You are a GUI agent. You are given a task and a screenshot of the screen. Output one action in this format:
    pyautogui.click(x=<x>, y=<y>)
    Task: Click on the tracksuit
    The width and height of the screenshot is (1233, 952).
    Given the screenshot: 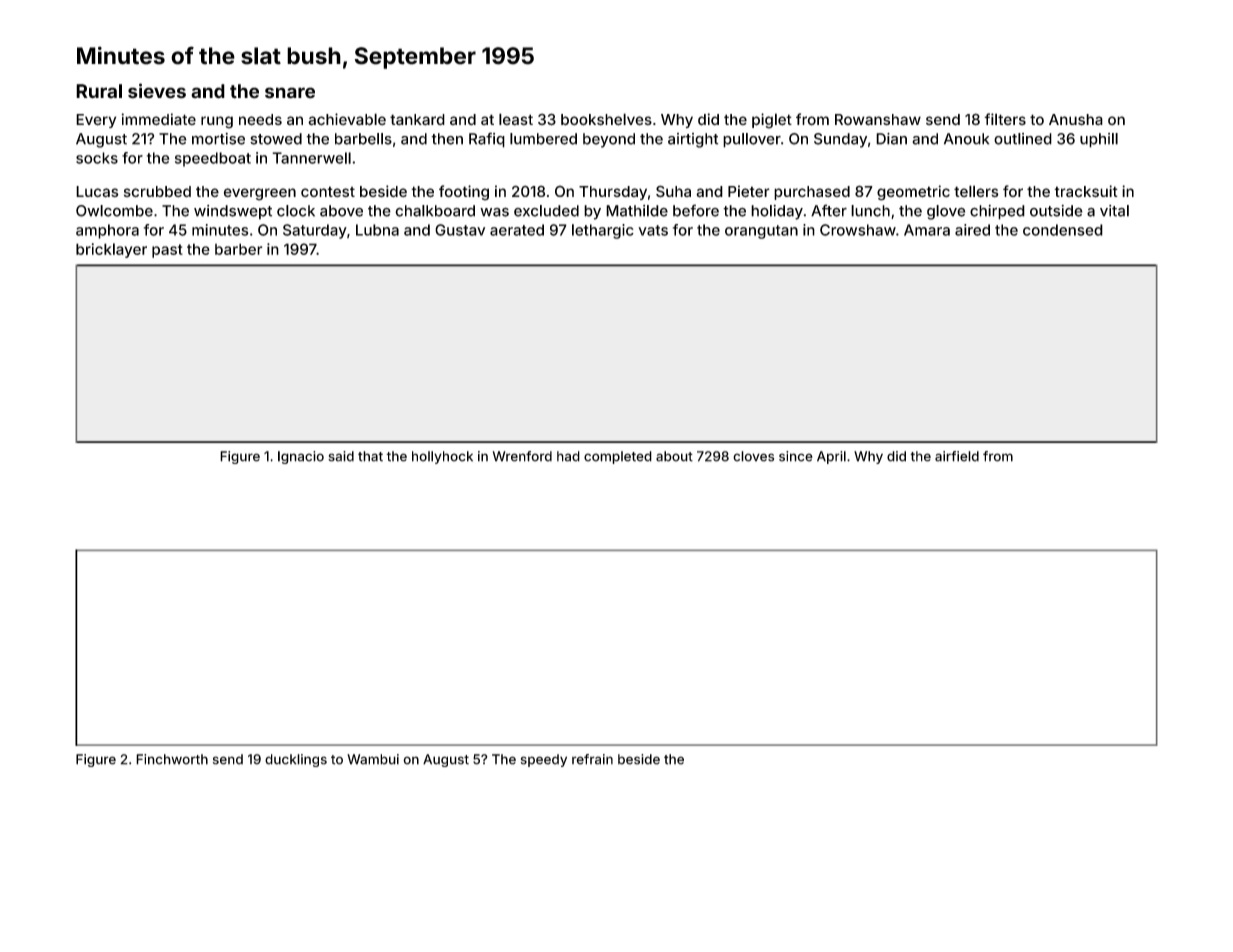 What is the action you would take?
    pyautogui.click(x=1086, y=191)
